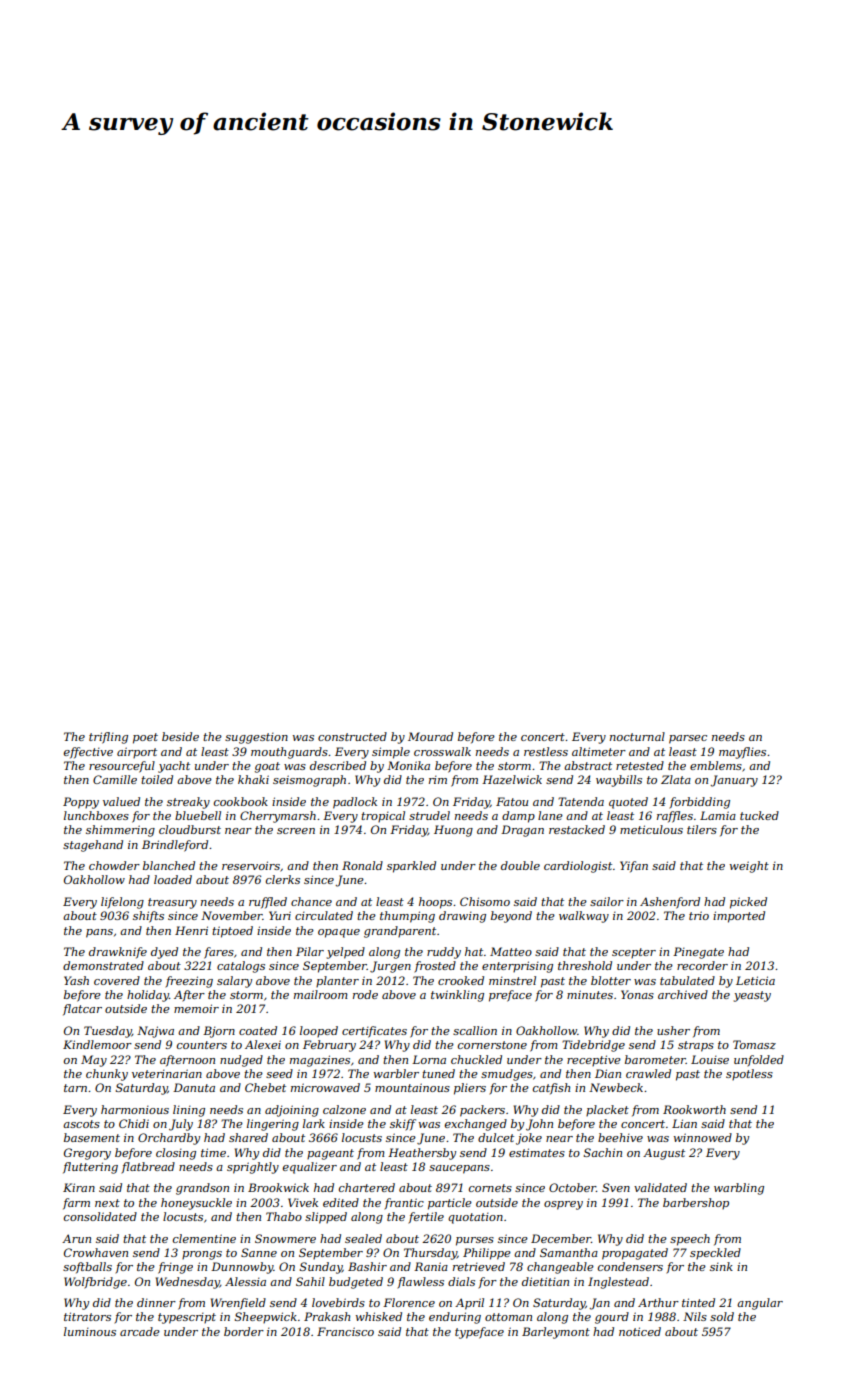 The width and height of the screenshot is (849, 1400). What do you see at coordinates (457, 996) in the screenshot?
I see `twinkling` at bounding box center [457, 996].
